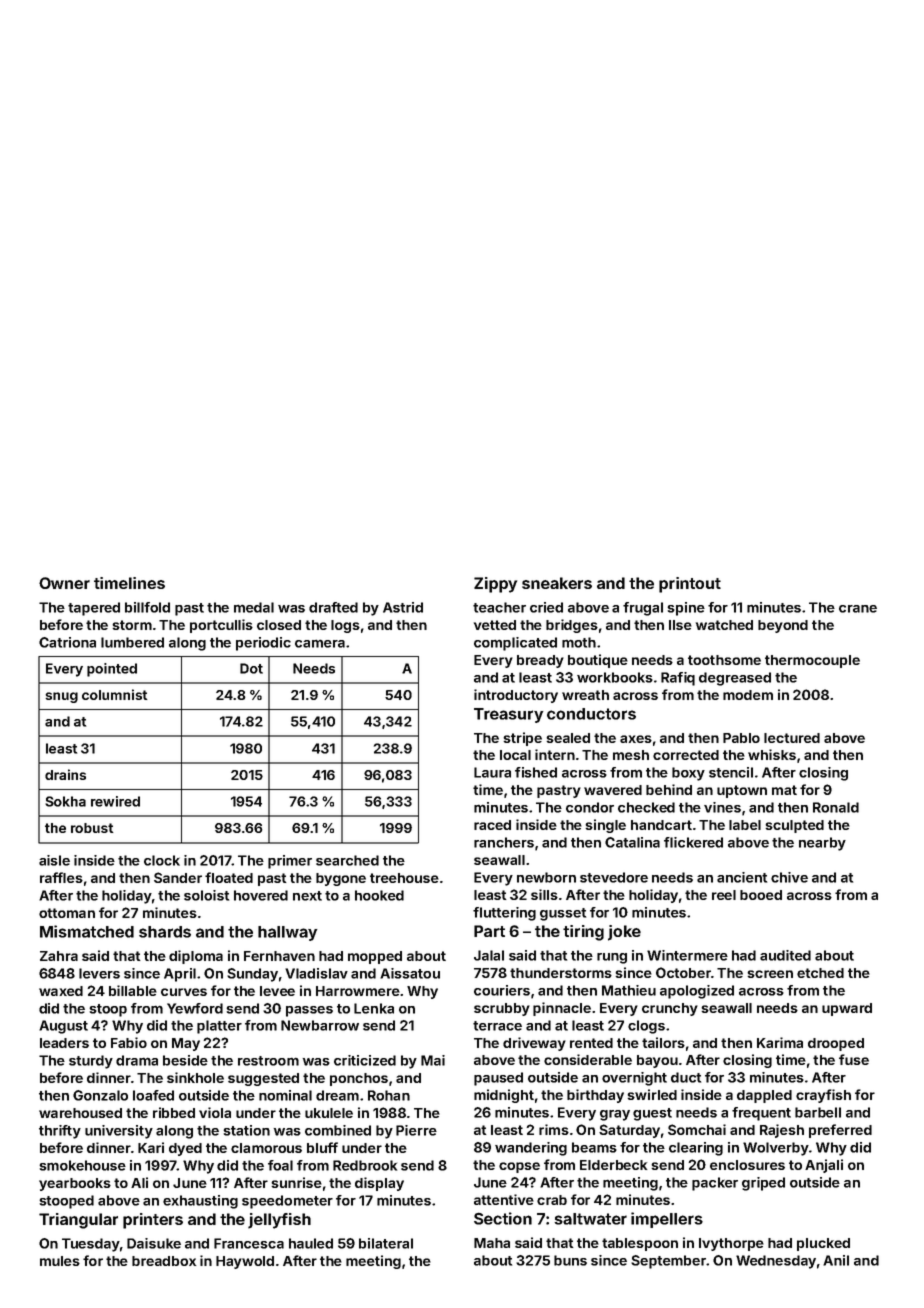  Describe the element at coordinates (154, 1243) in the document. I see `Daisuke` at that location.
